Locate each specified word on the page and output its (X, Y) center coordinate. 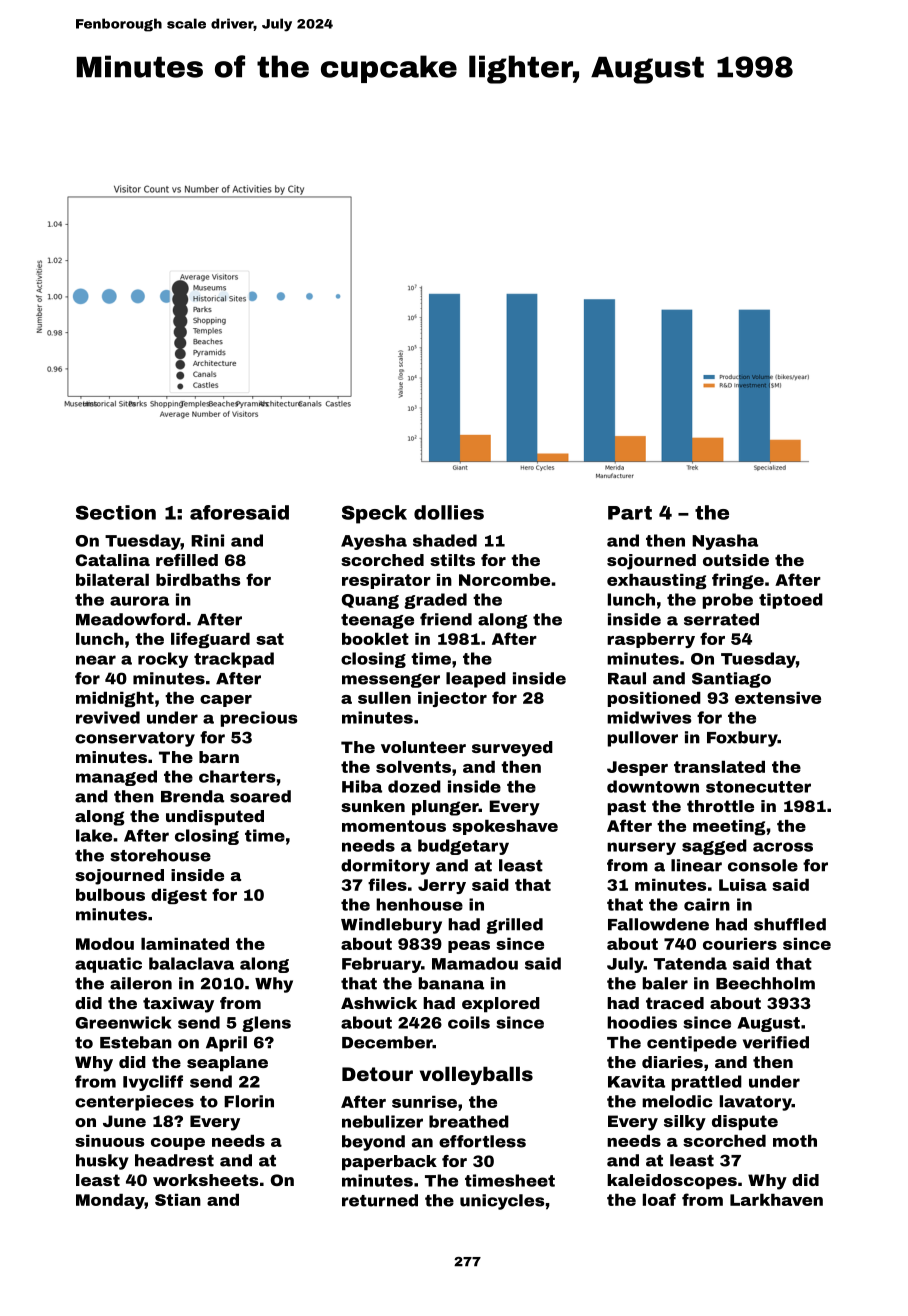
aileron (141, 983)
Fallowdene (658, 924)
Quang (370, 601)
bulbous (110, 895)
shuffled (790, 924)
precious (259, 719)
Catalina (113, 560)
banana (451, 983)
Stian (178, 1200)
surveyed (512, 749)
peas (469, 947)
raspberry (651, 640)
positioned (654, 699)
